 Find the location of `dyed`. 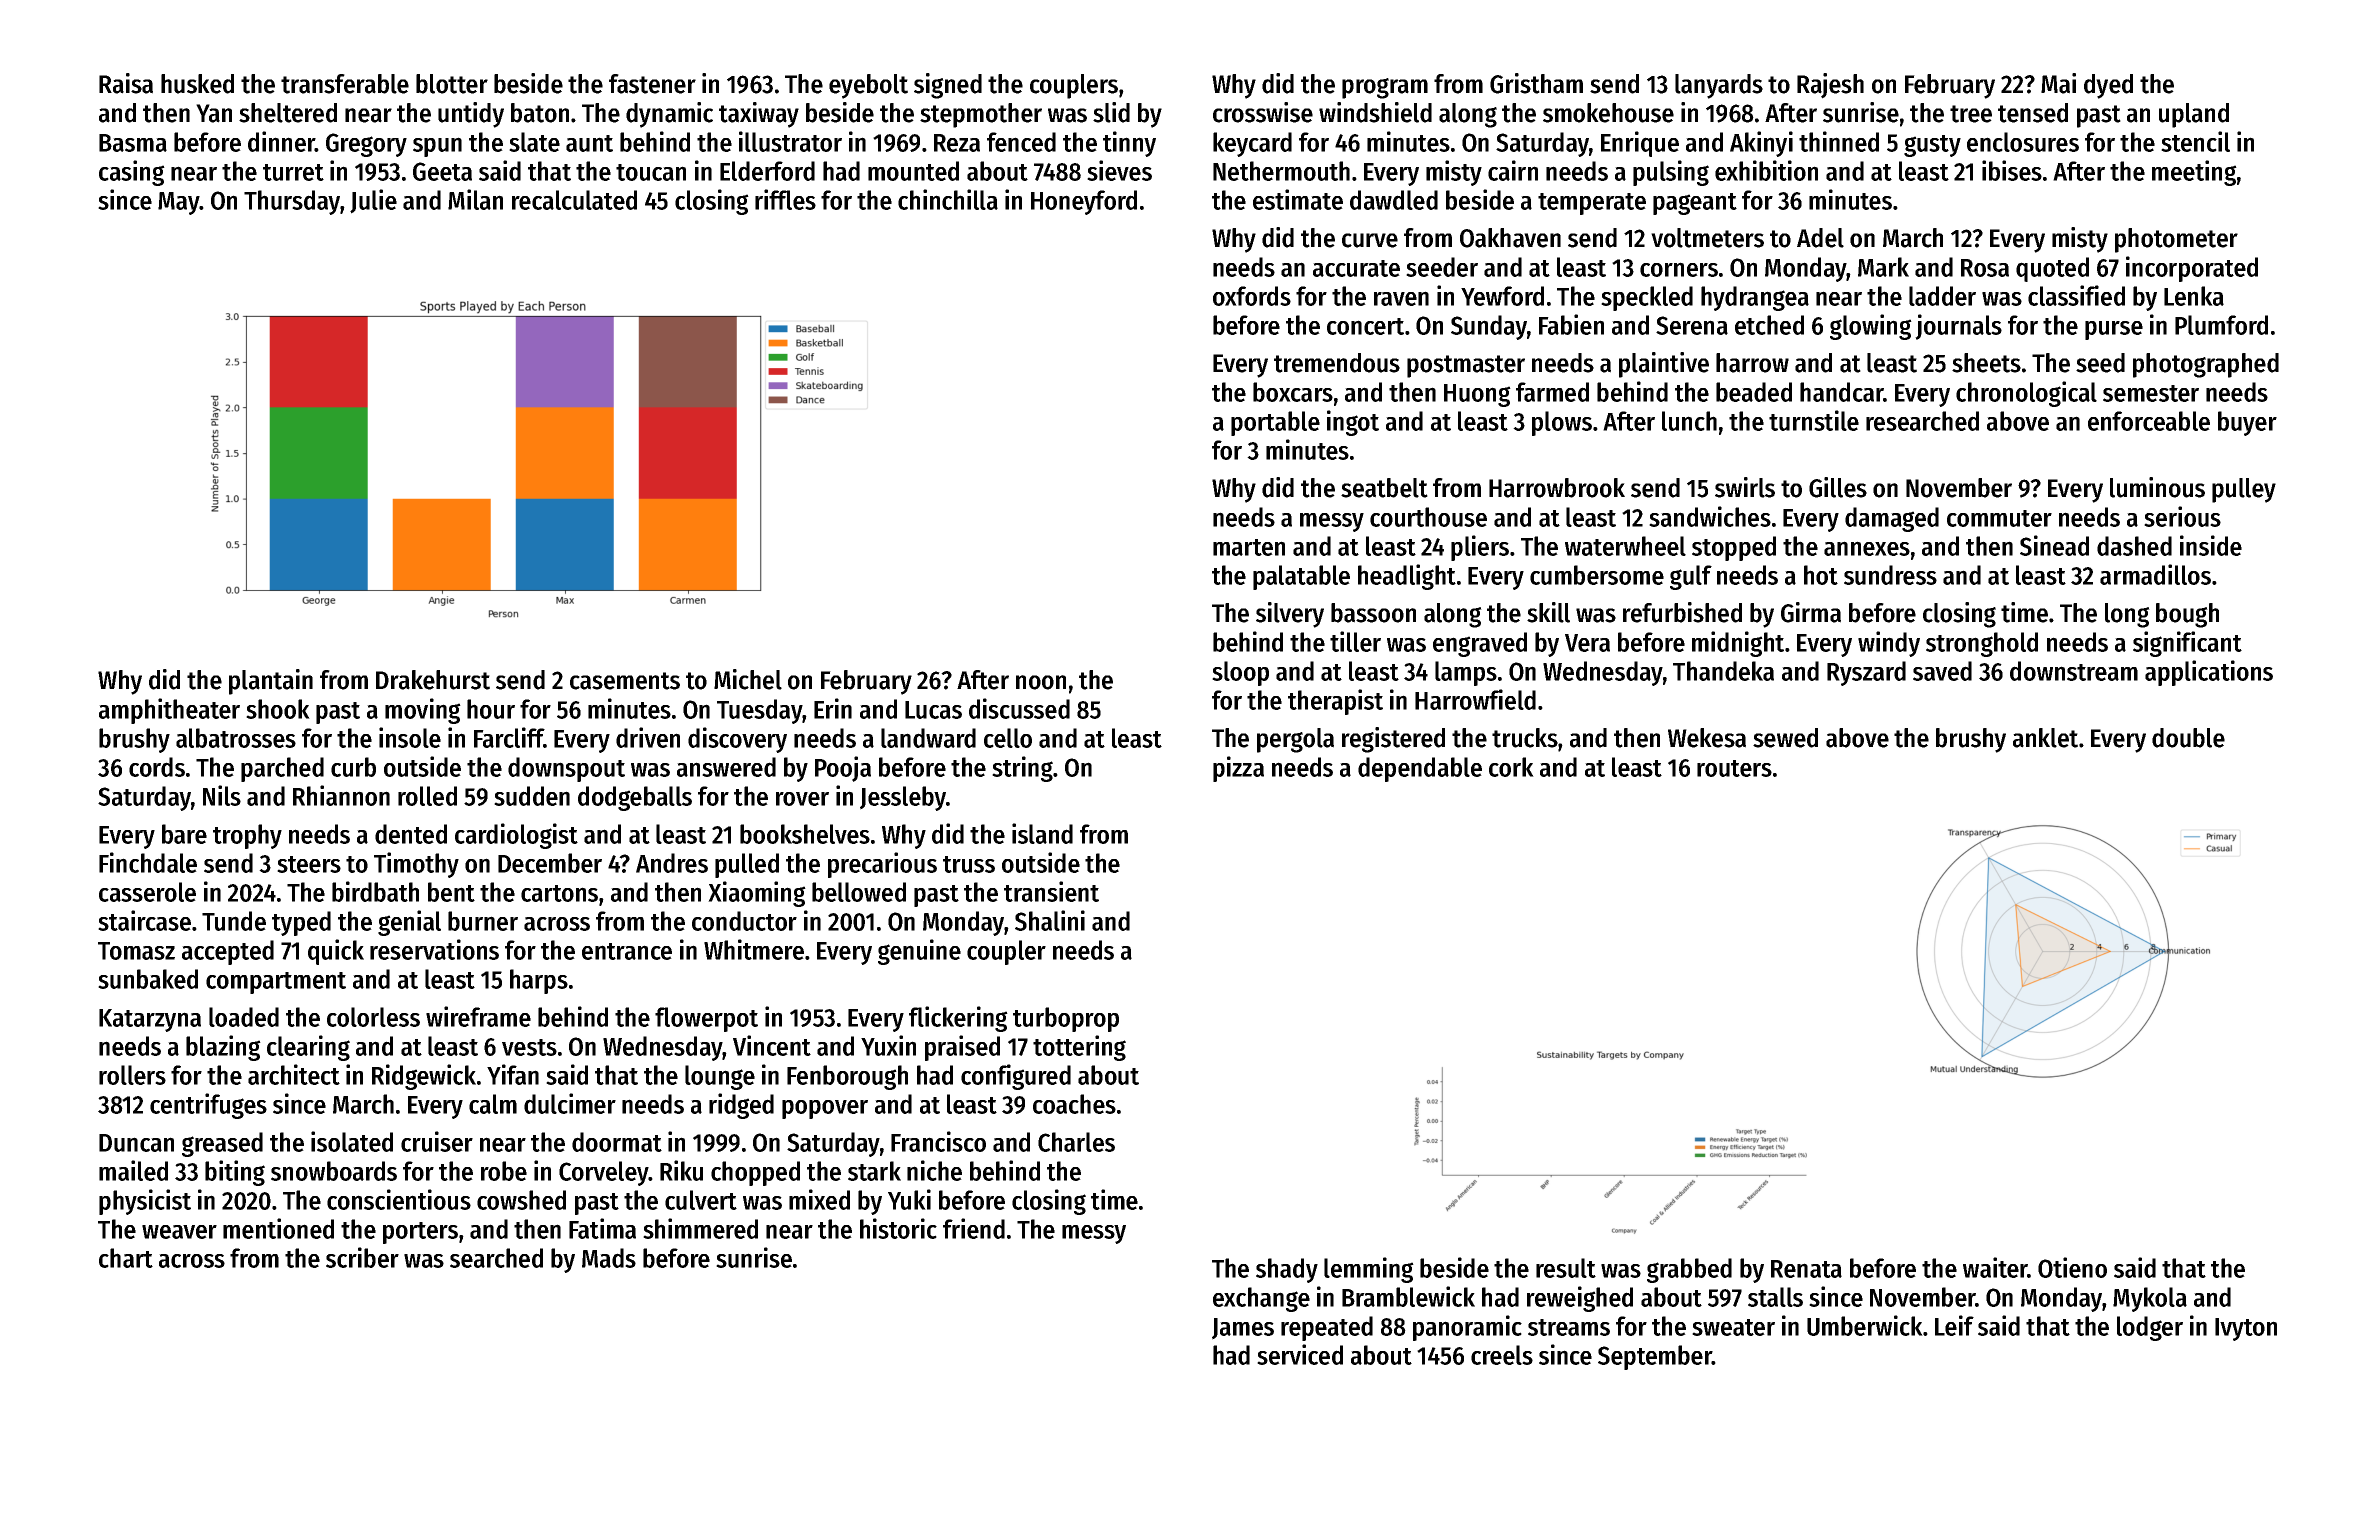

dyed is located at coordinates (2108, 86).
